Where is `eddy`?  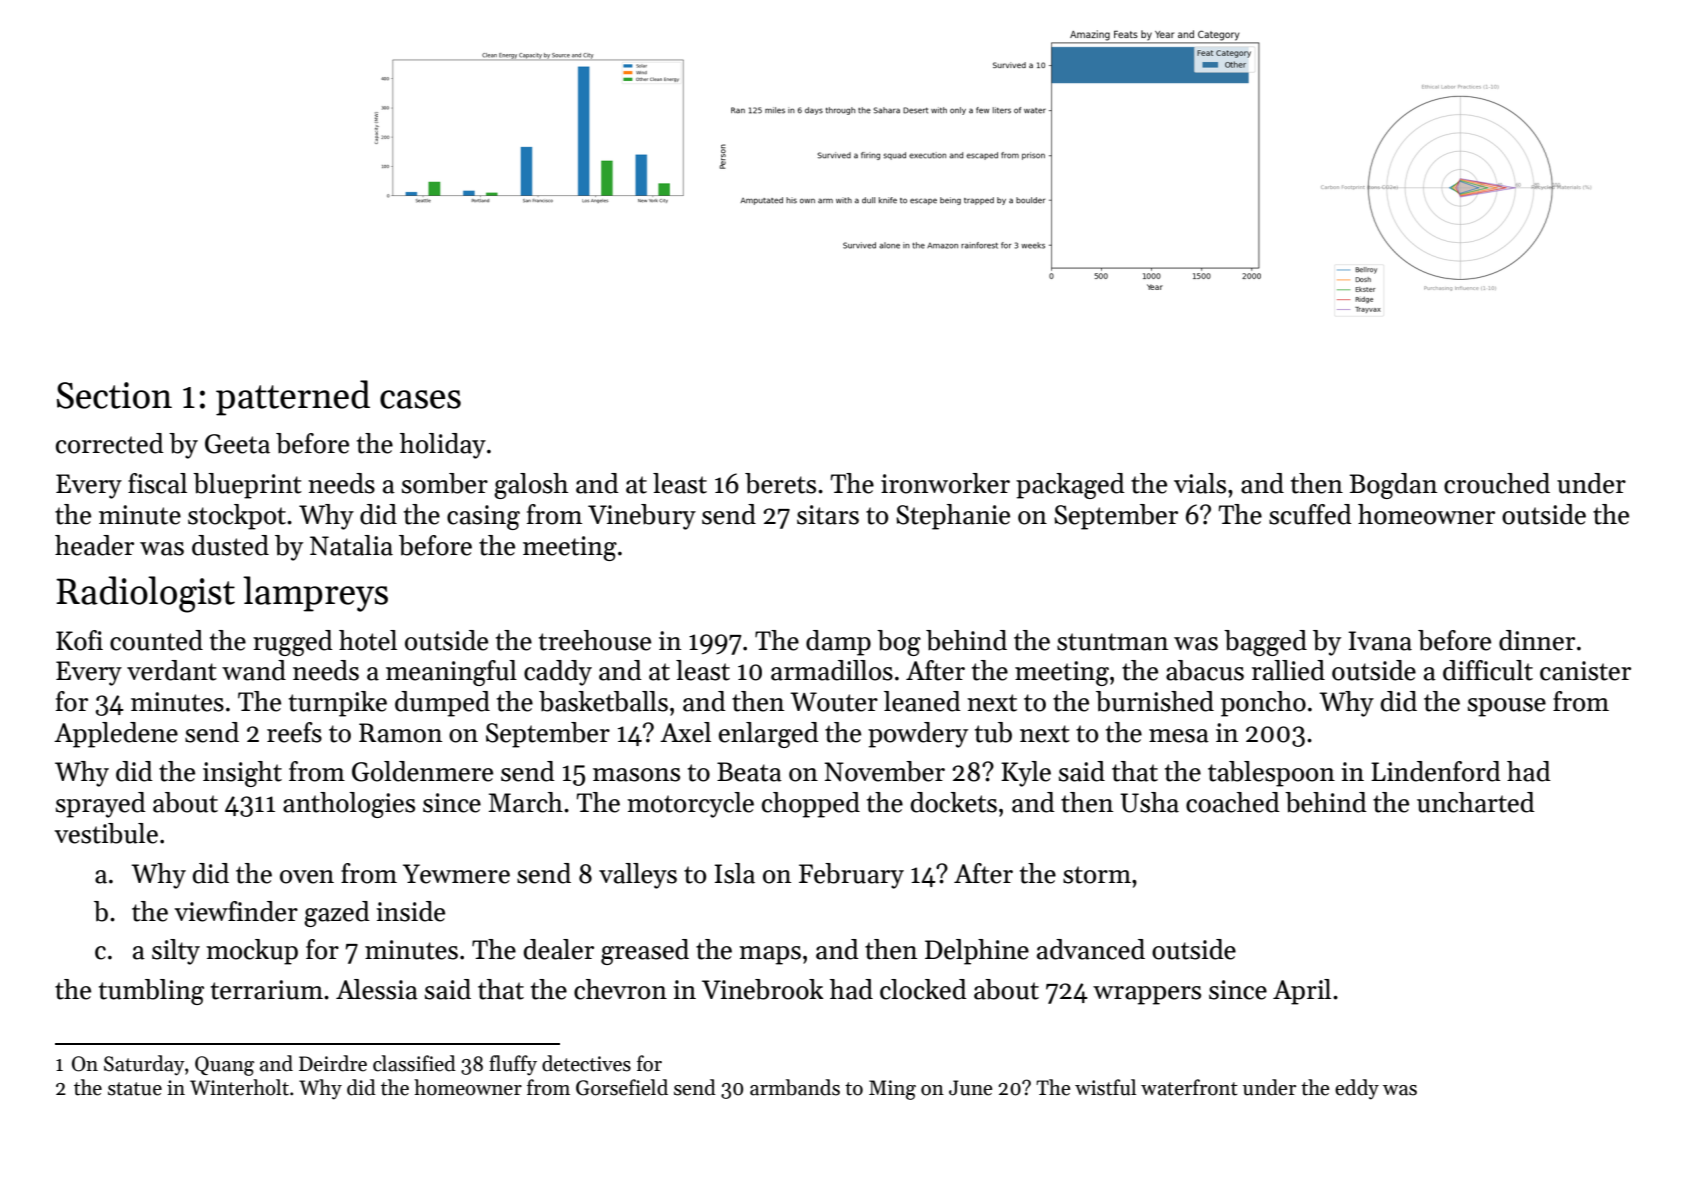
eddy is located at coordinates (1357, 1089).
